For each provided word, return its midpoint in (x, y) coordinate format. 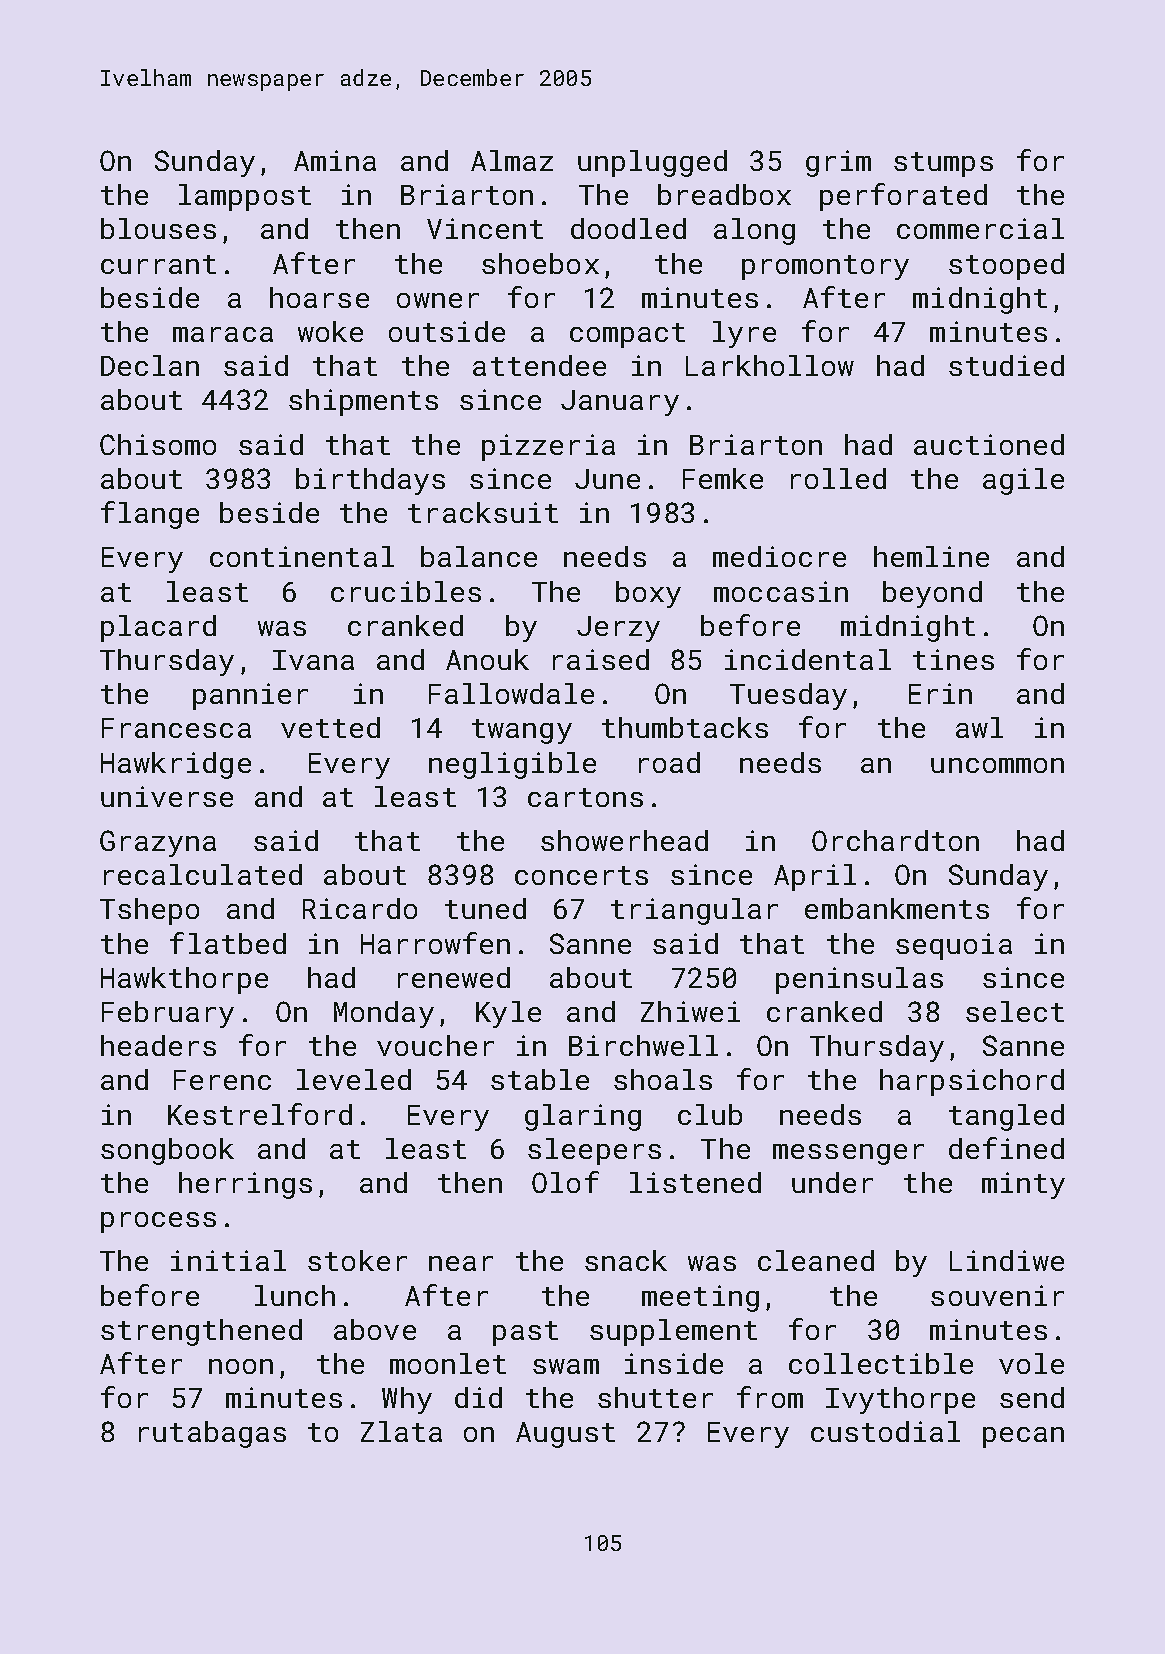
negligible (512, 765)
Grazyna (158, 843)
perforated (903, 197)
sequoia (954, 946)
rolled (838, 478)
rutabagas (212, 1434)
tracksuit (483, 512)
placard (158, 628)
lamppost (245, 197)
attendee (539, 365)
